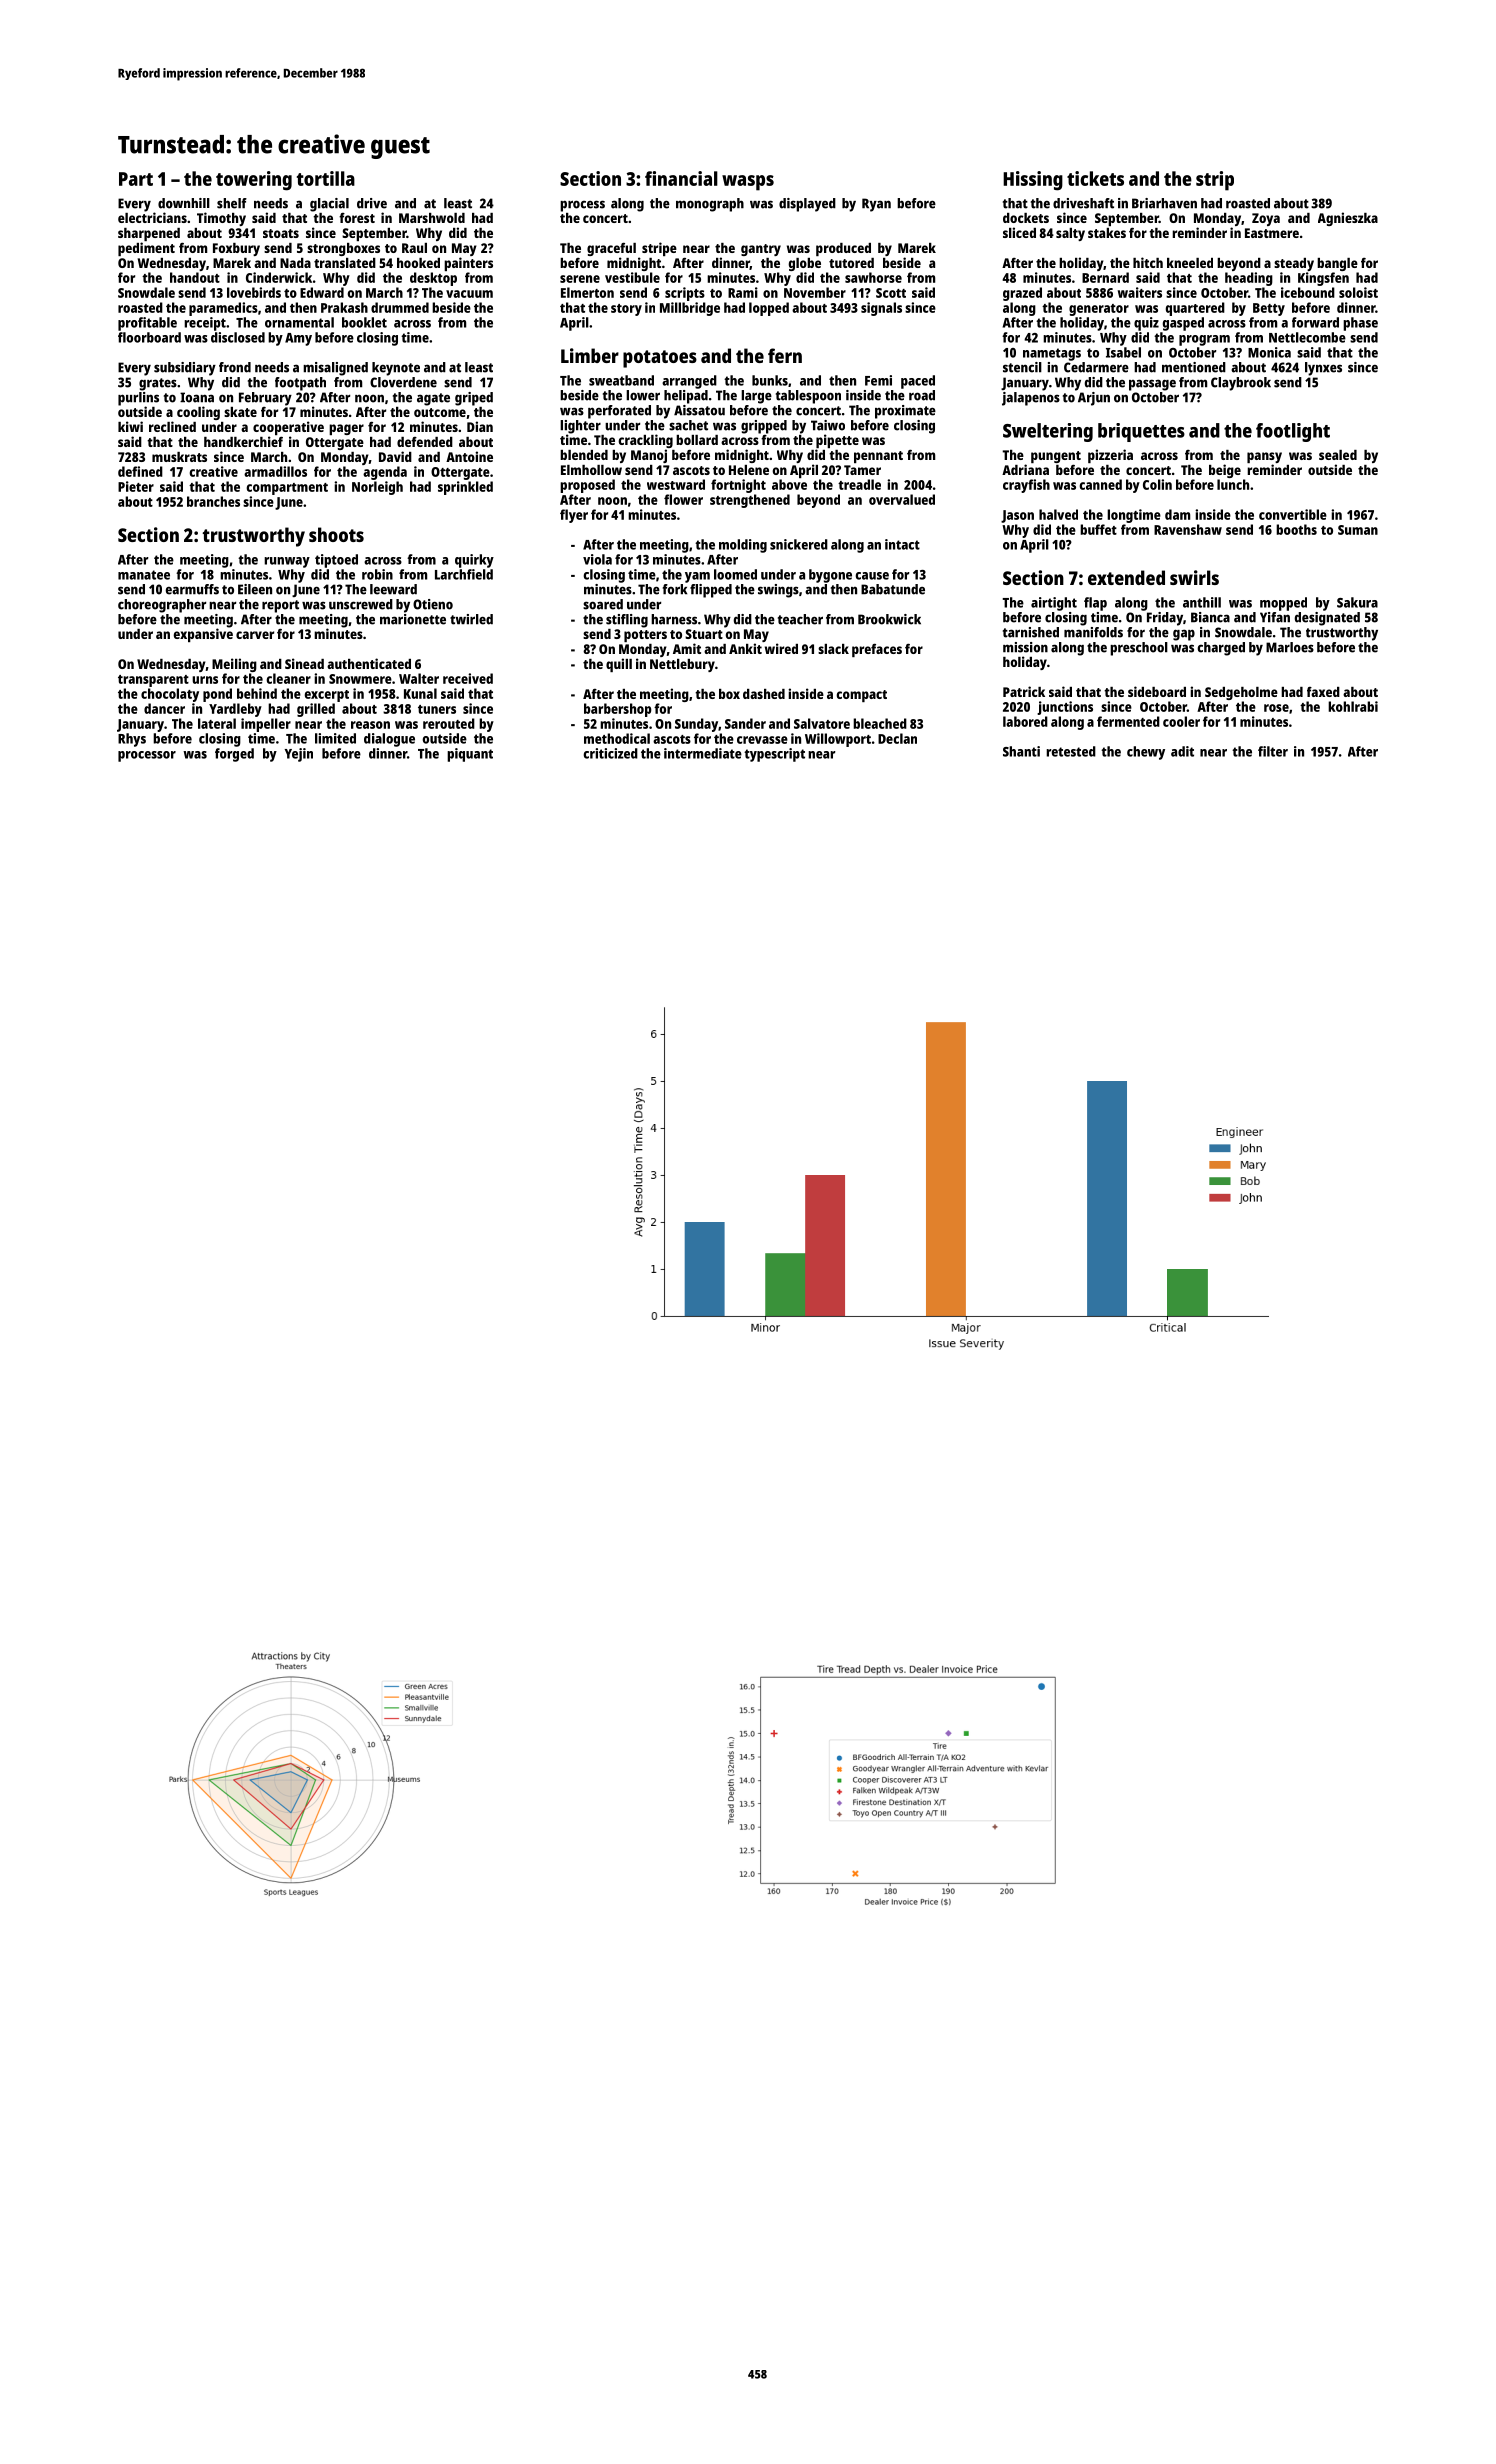  Describe the element at coordinates (266, 725) in the screenshot. I see `impeller` at that location.
